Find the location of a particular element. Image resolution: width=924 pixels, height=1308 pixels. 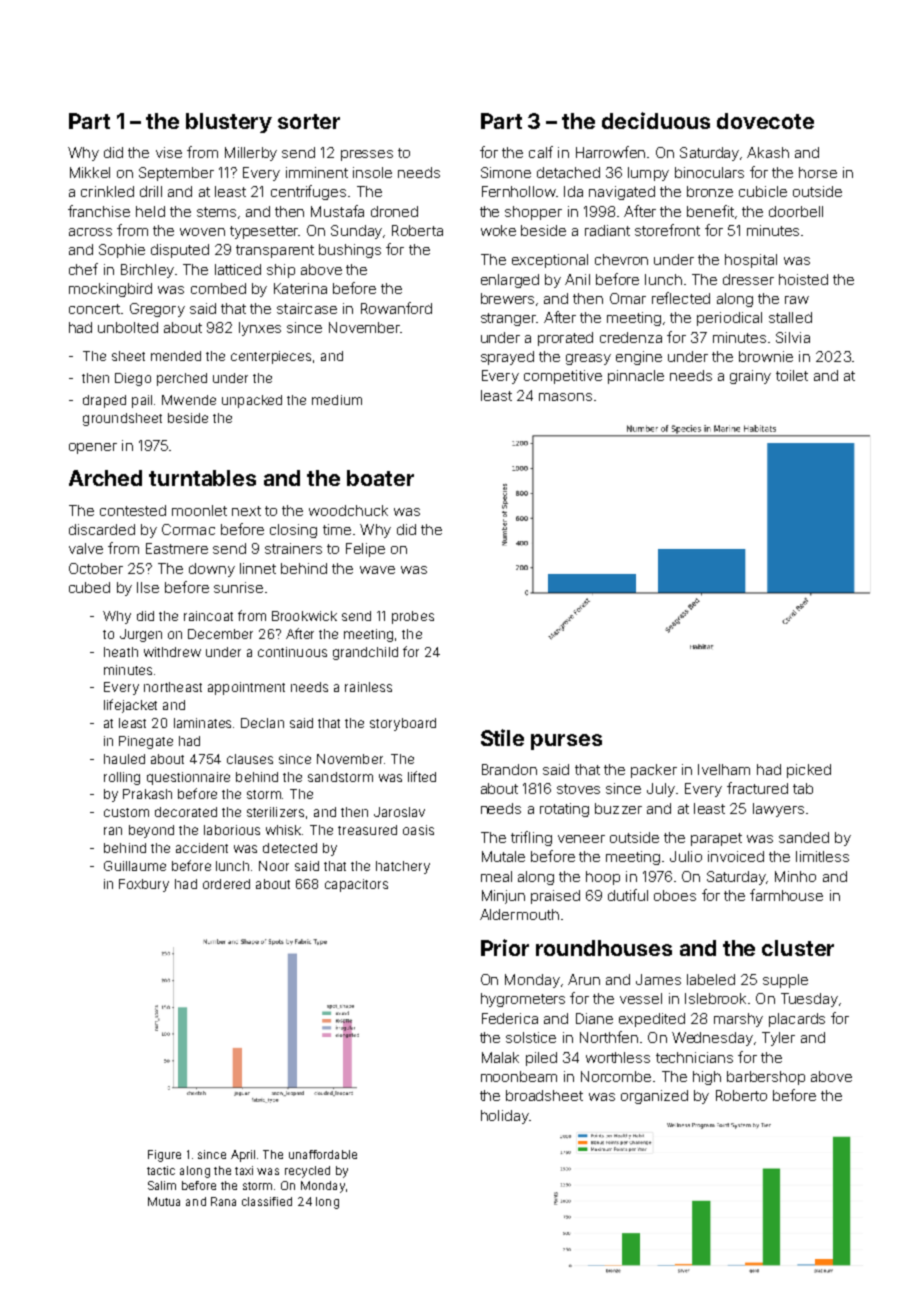

picked is located at coordinates (809, 771).
